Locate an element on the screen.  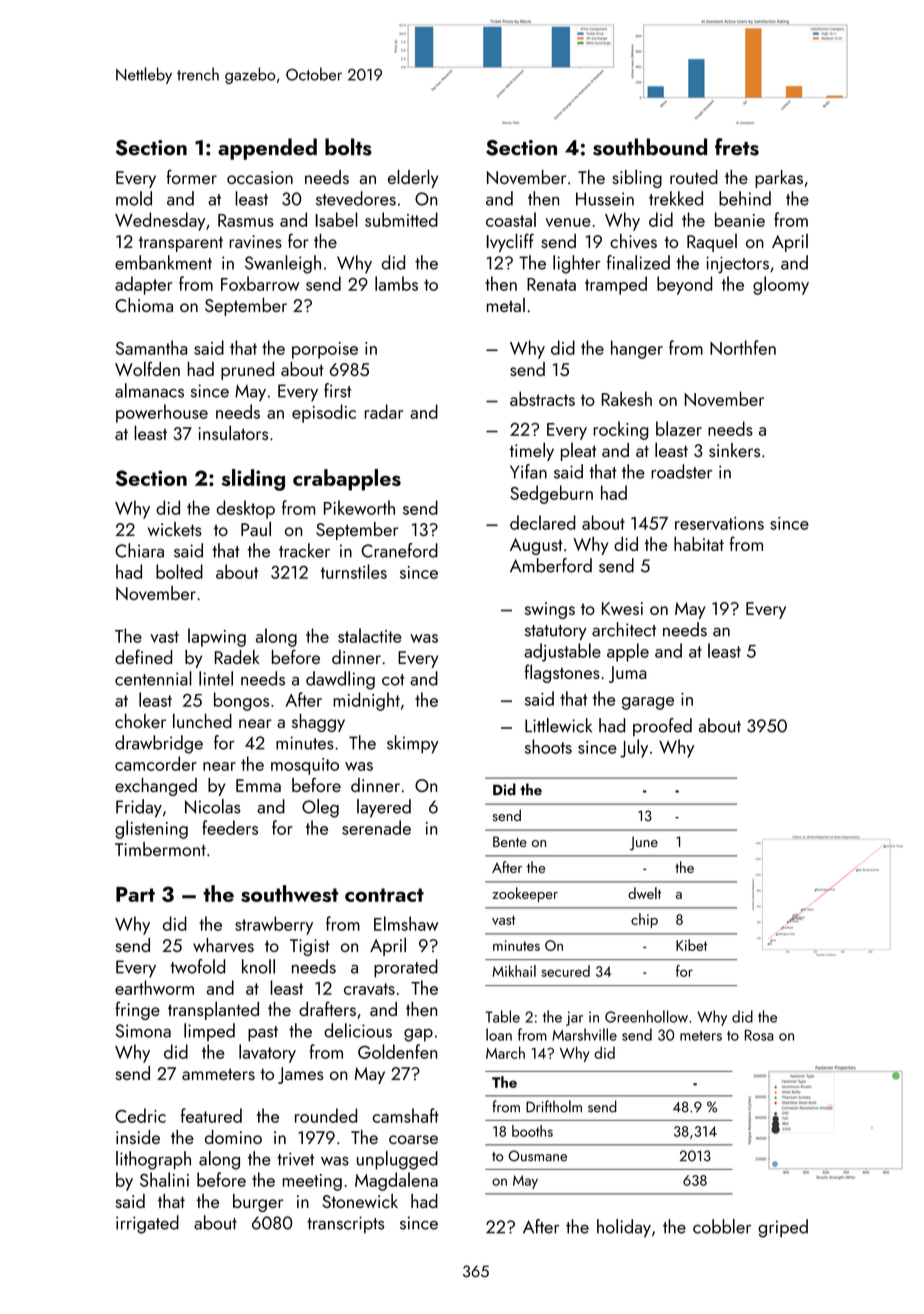
dawdling is located at coordinates (340, 680).
